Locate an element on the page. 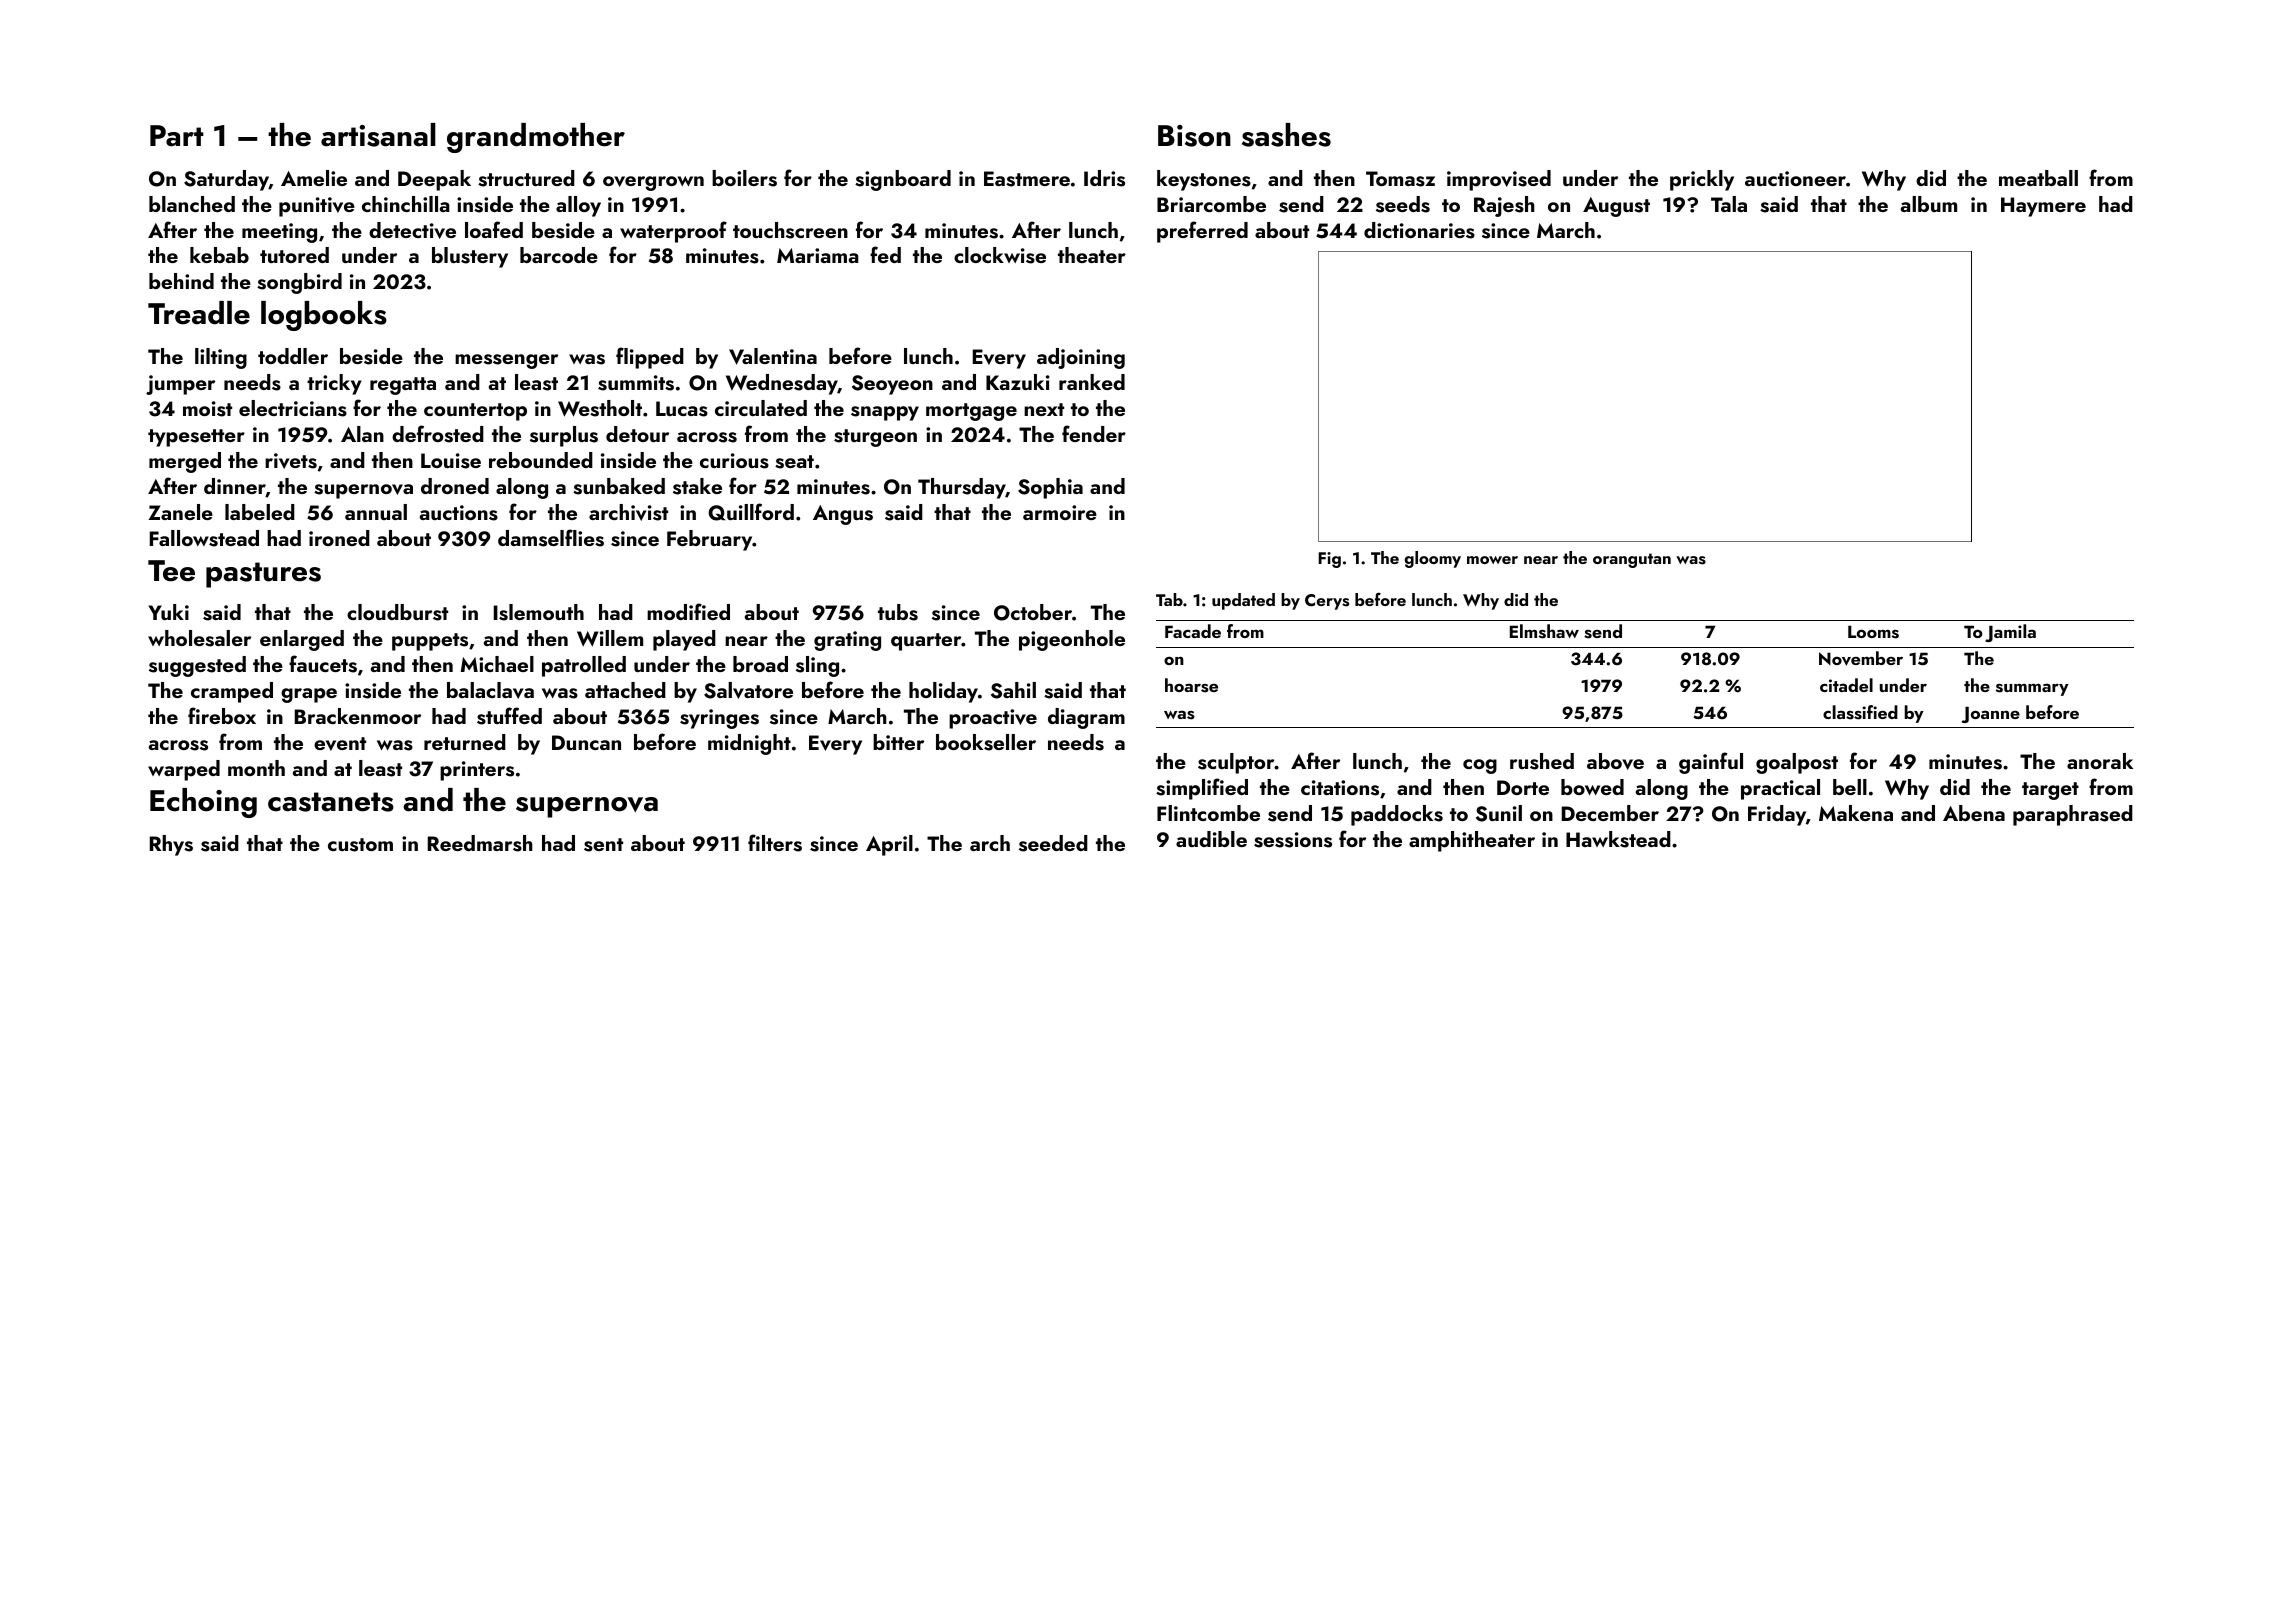 This page has width=2282, height=1614. Jamila is located at coordinates (2010, 633).
